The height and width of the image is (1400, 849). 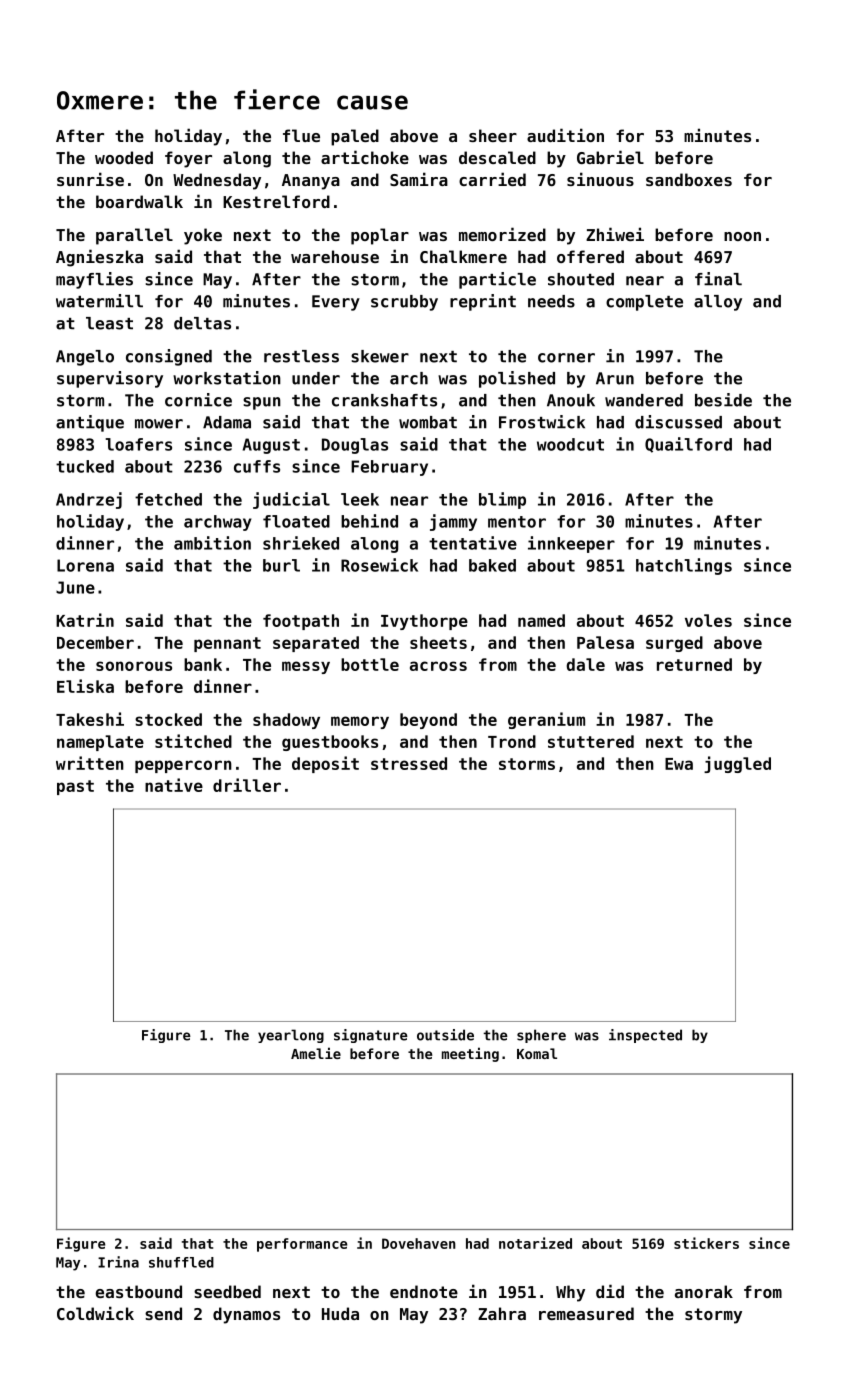 What do you see at coordinates (118, 1262) in the image?
I see `Irina` at bounding box center [118, 1262].
